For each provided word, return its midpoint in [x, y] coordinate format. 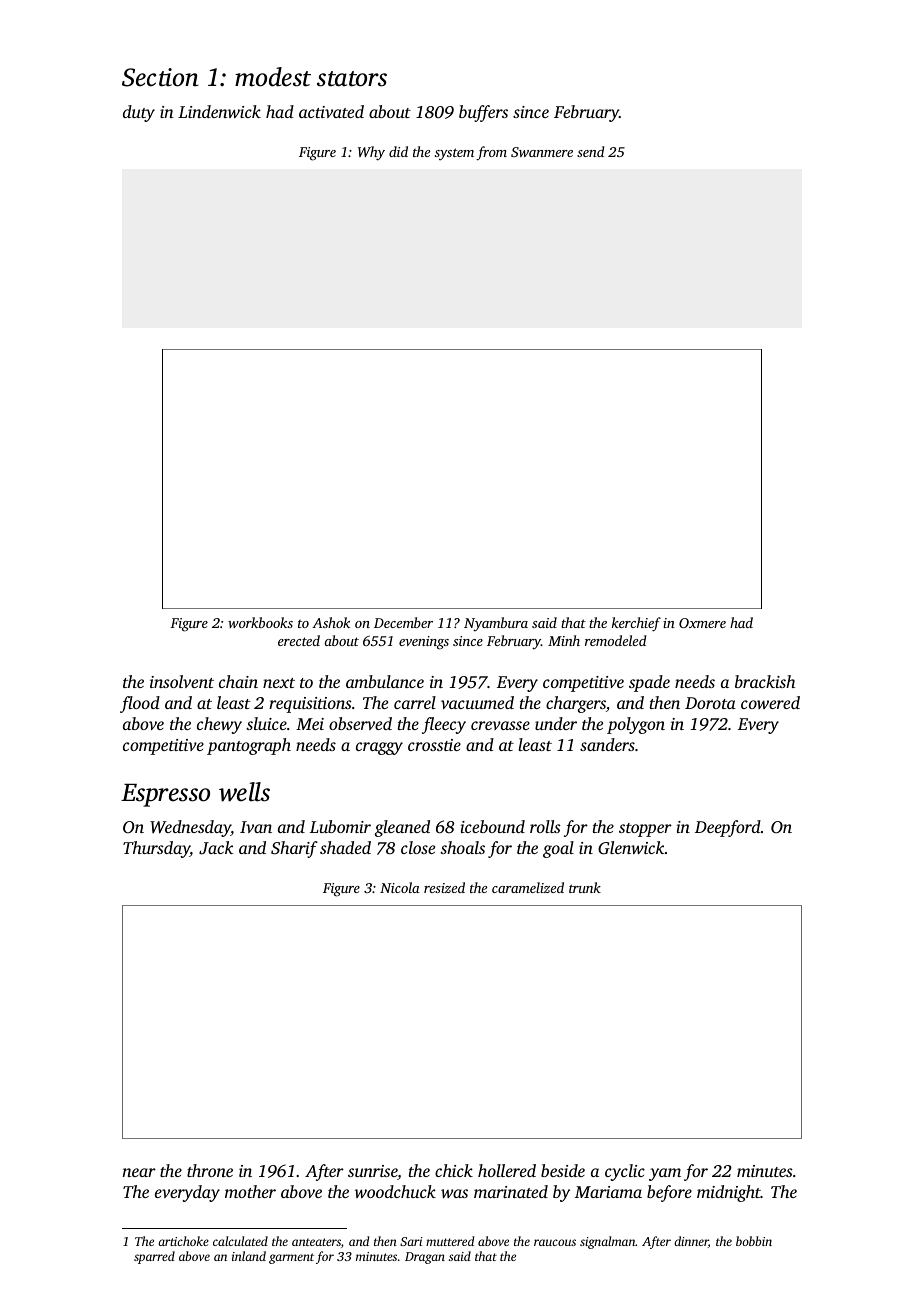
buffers [483, 113]
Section [160, 77]
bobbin [754, 1241]
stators [352, 79]
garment [291, 1258]
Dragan [425, 1258]
